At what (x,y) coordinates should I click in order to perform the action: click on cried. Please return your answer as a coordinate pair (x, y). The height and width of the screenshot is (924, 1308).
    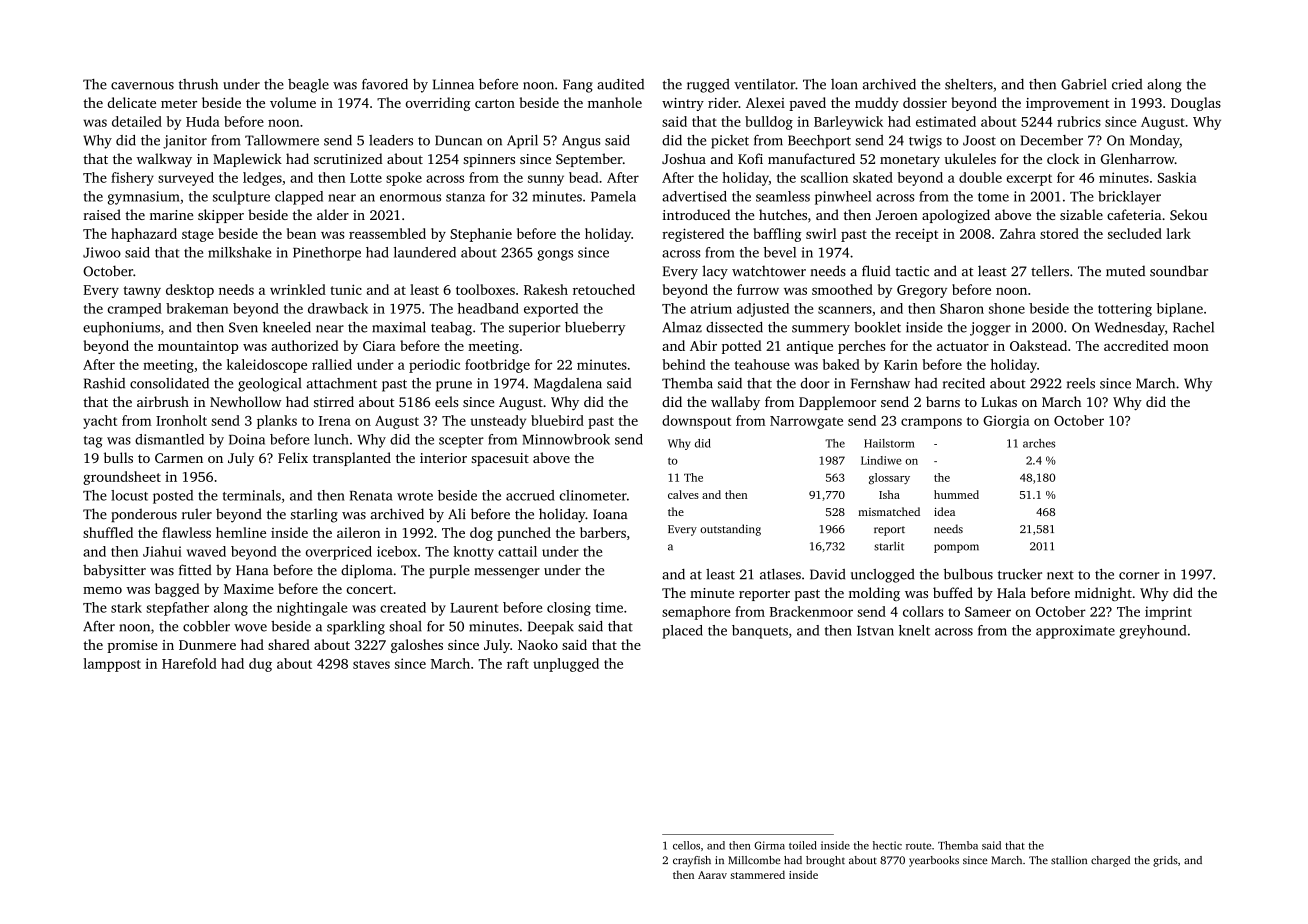
    Looking at the image, I should click on (1127, 84).
